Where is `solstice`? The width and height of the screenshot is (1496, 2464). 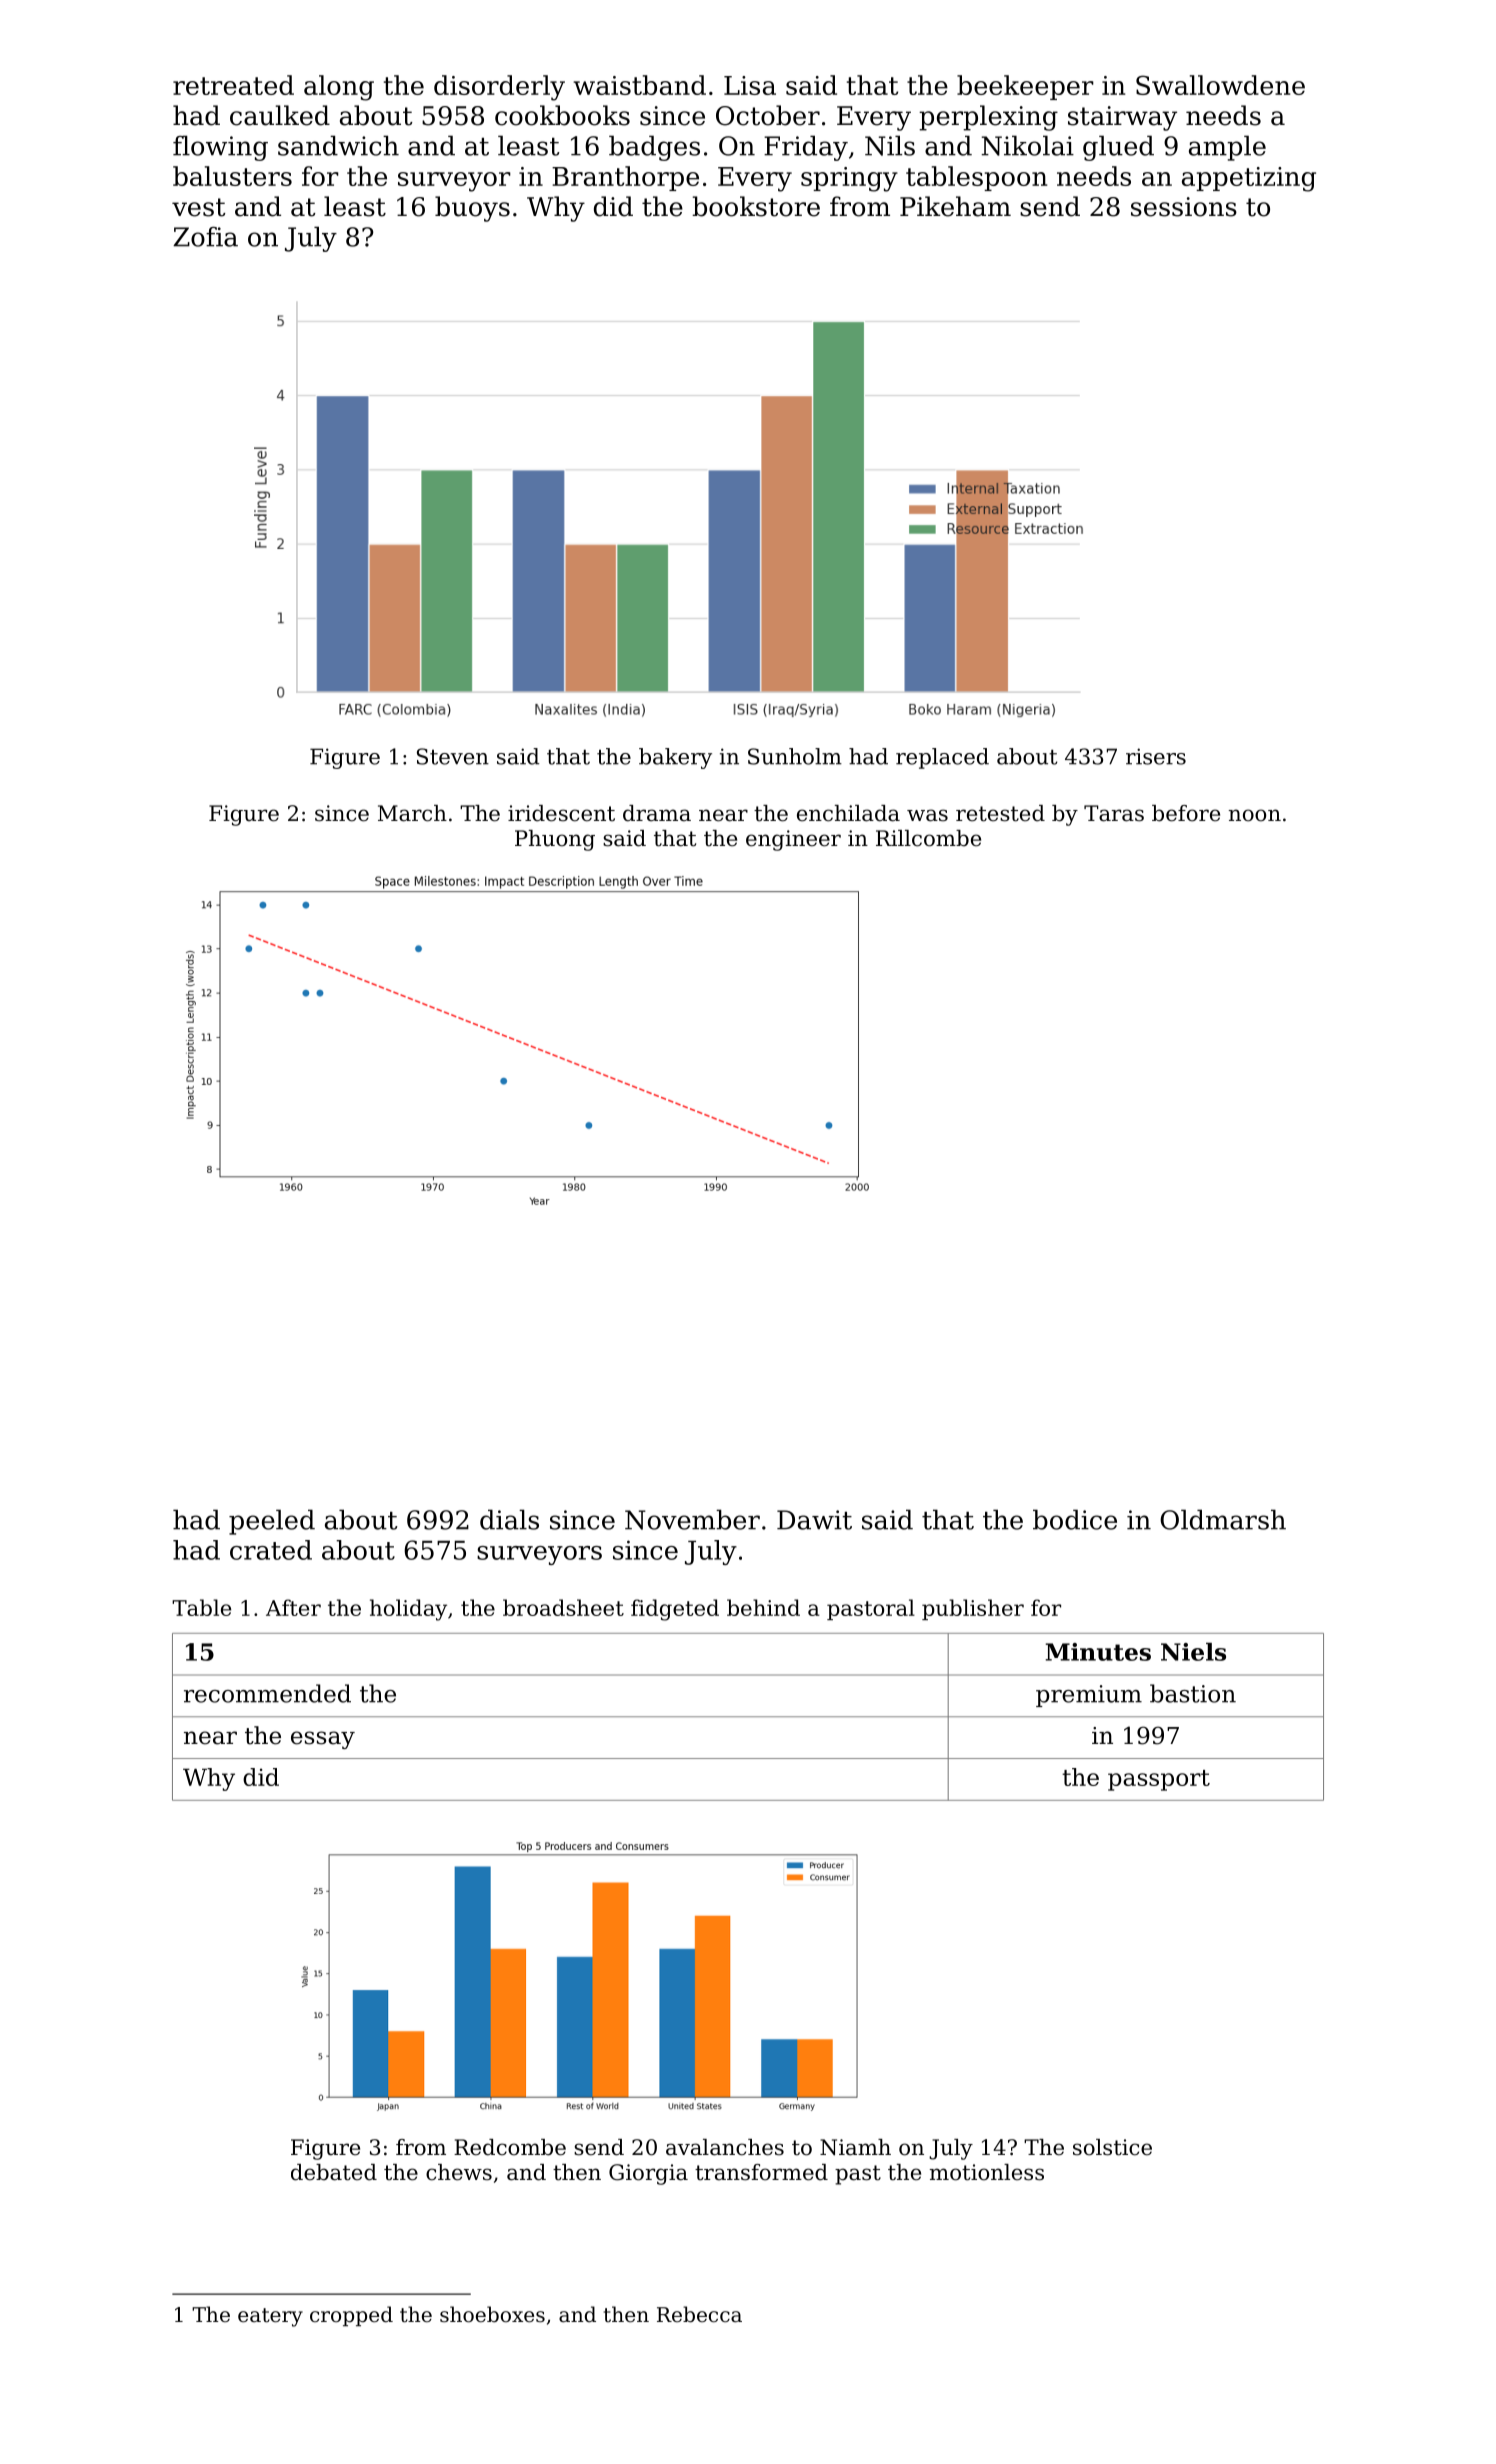
solstice is located at coordinates (1112, 2147).
